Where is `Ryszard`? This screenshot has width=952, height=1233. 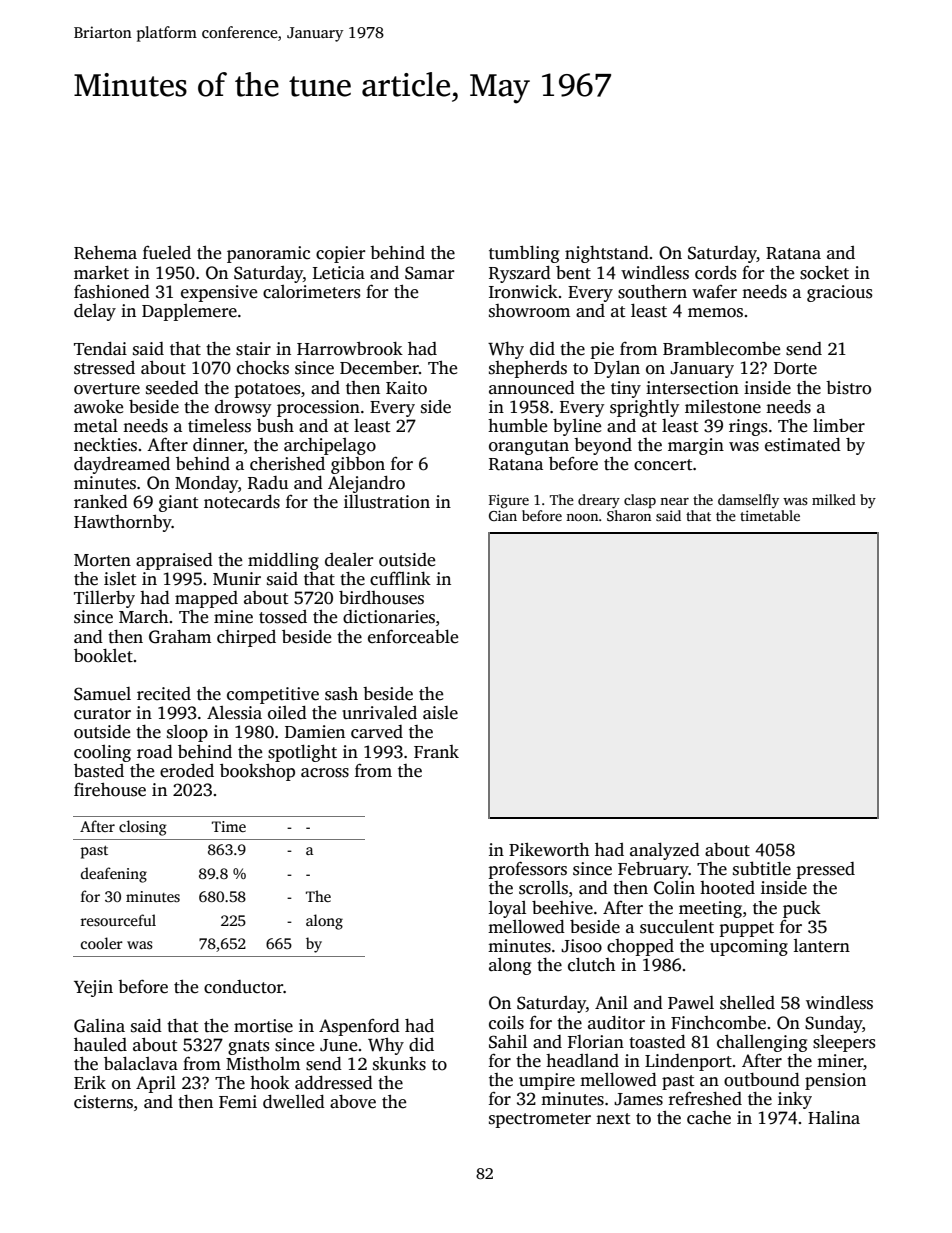 Ryszard is located at coordinates (520, 274).
